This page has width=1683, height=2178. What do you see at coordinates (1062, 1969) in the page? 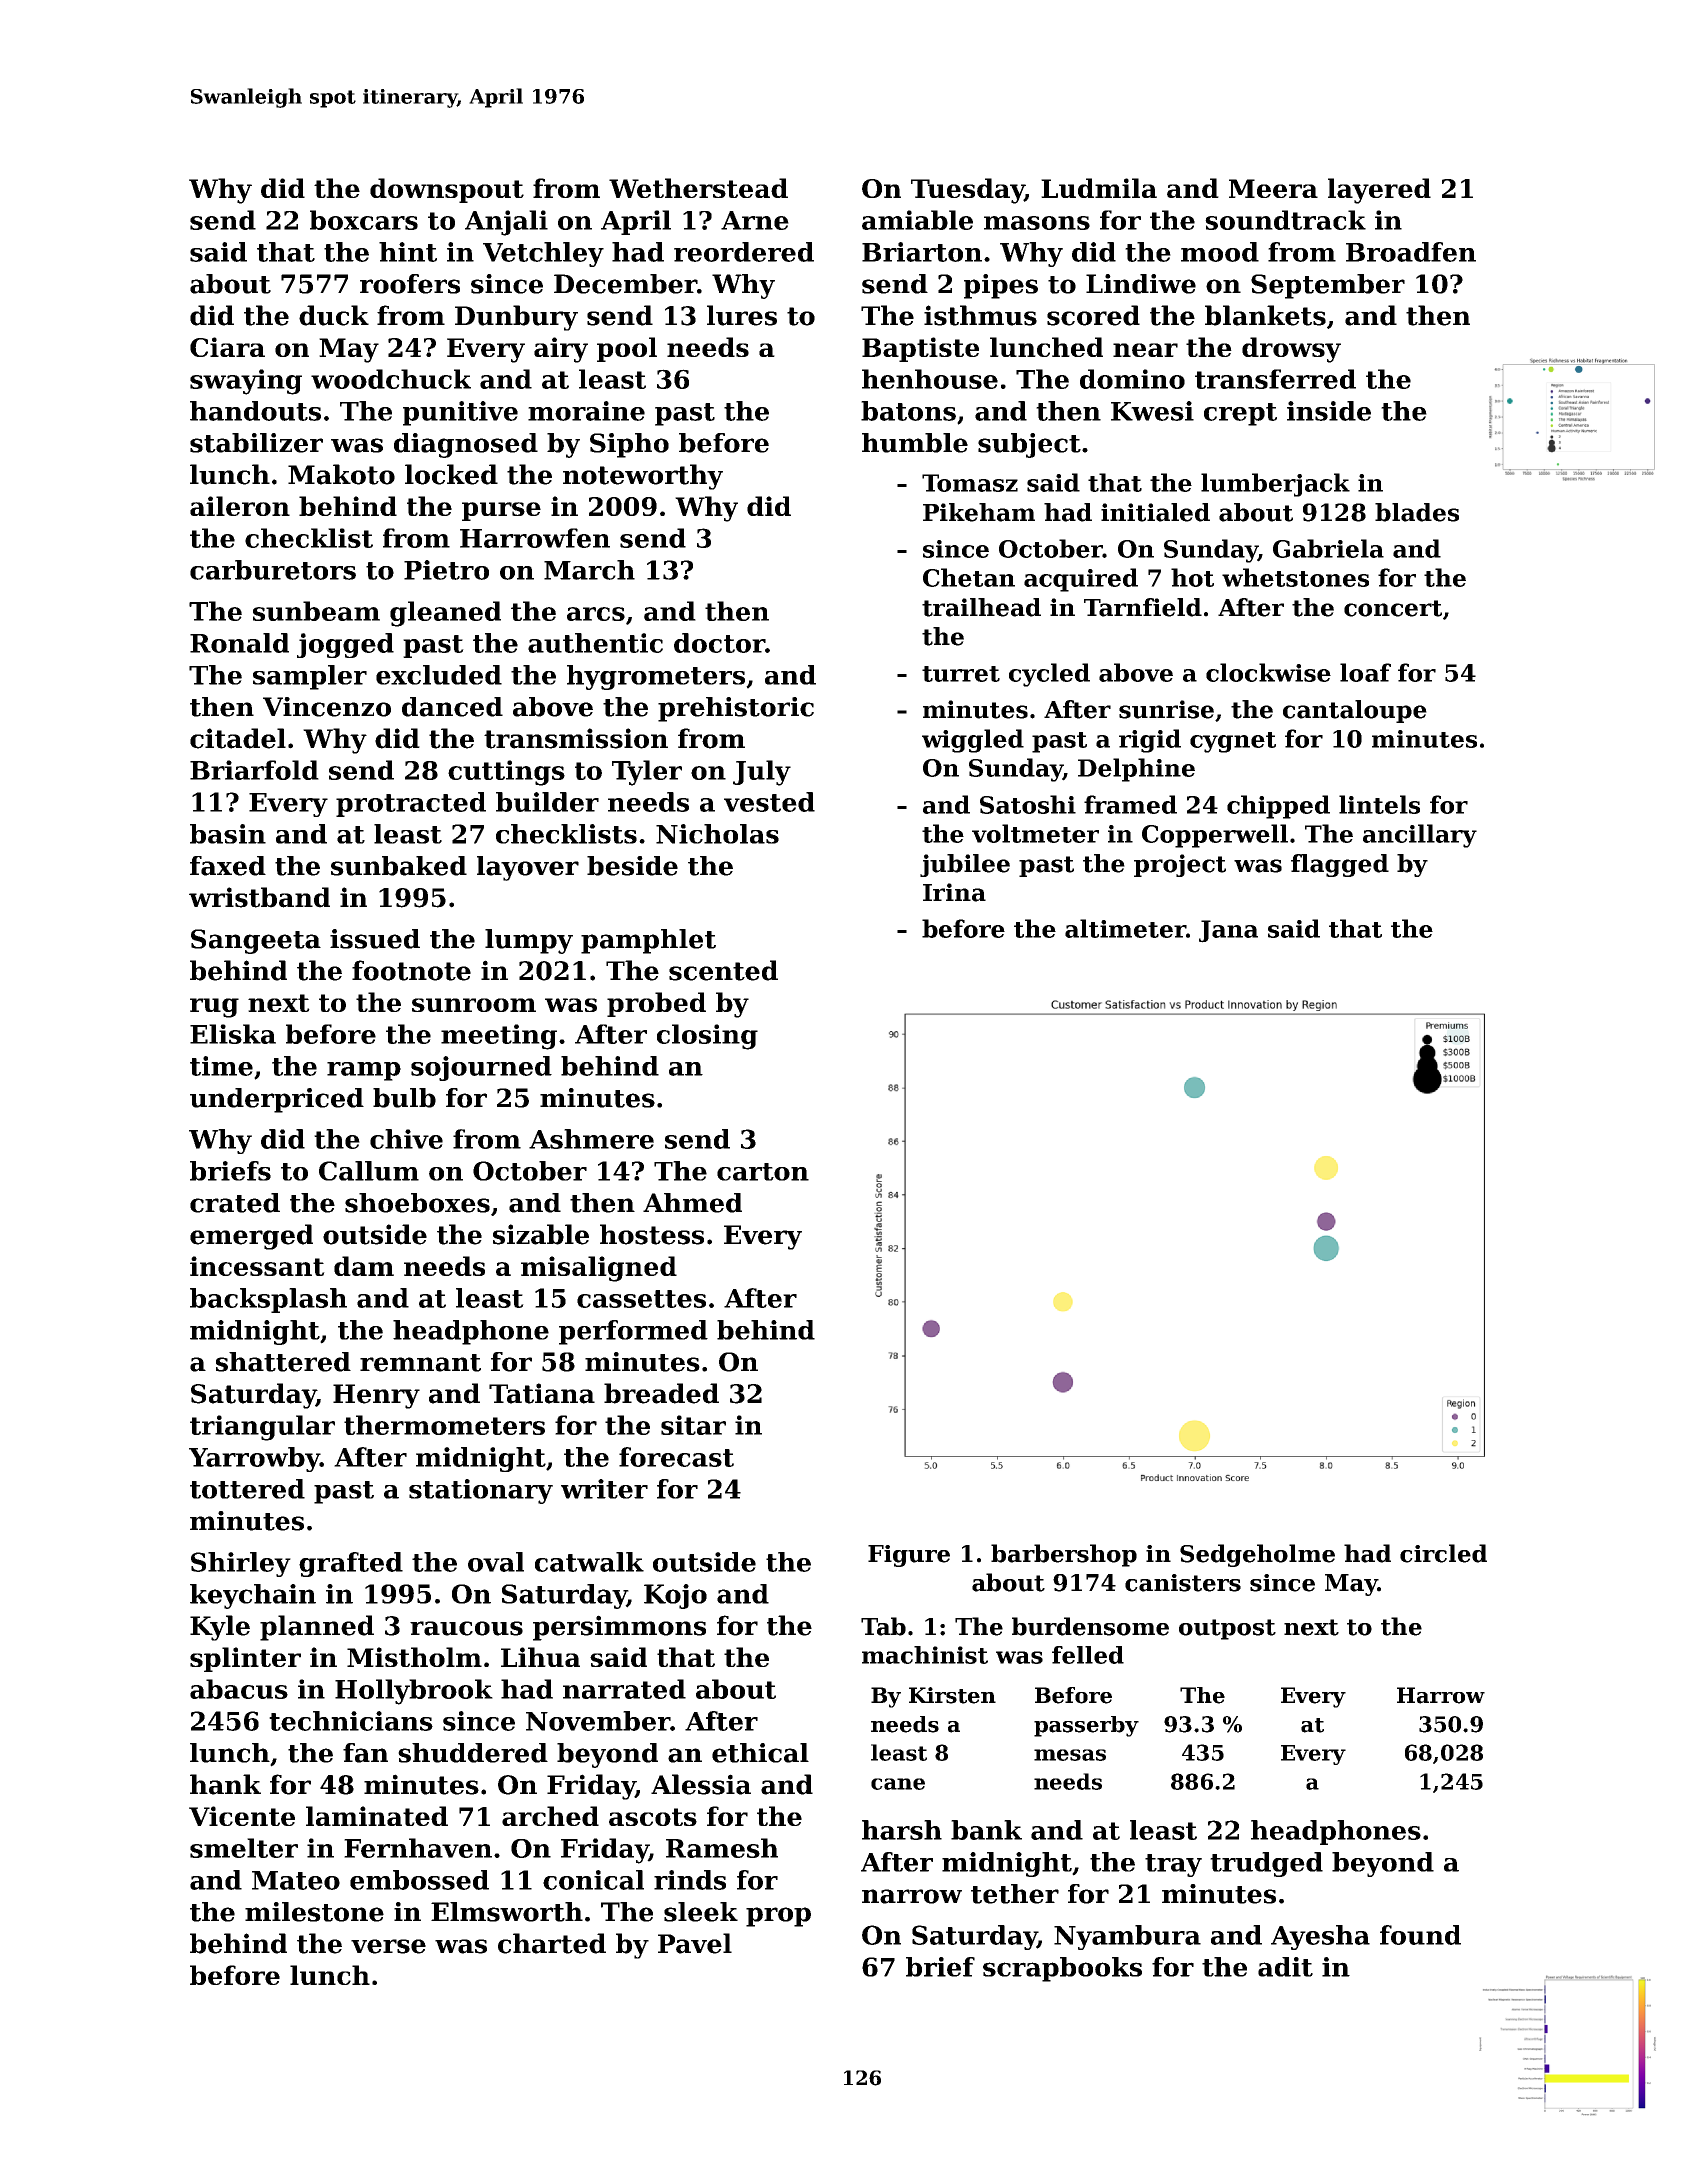
I see `scrapbooks` at bounding box center [1062, 1969].
